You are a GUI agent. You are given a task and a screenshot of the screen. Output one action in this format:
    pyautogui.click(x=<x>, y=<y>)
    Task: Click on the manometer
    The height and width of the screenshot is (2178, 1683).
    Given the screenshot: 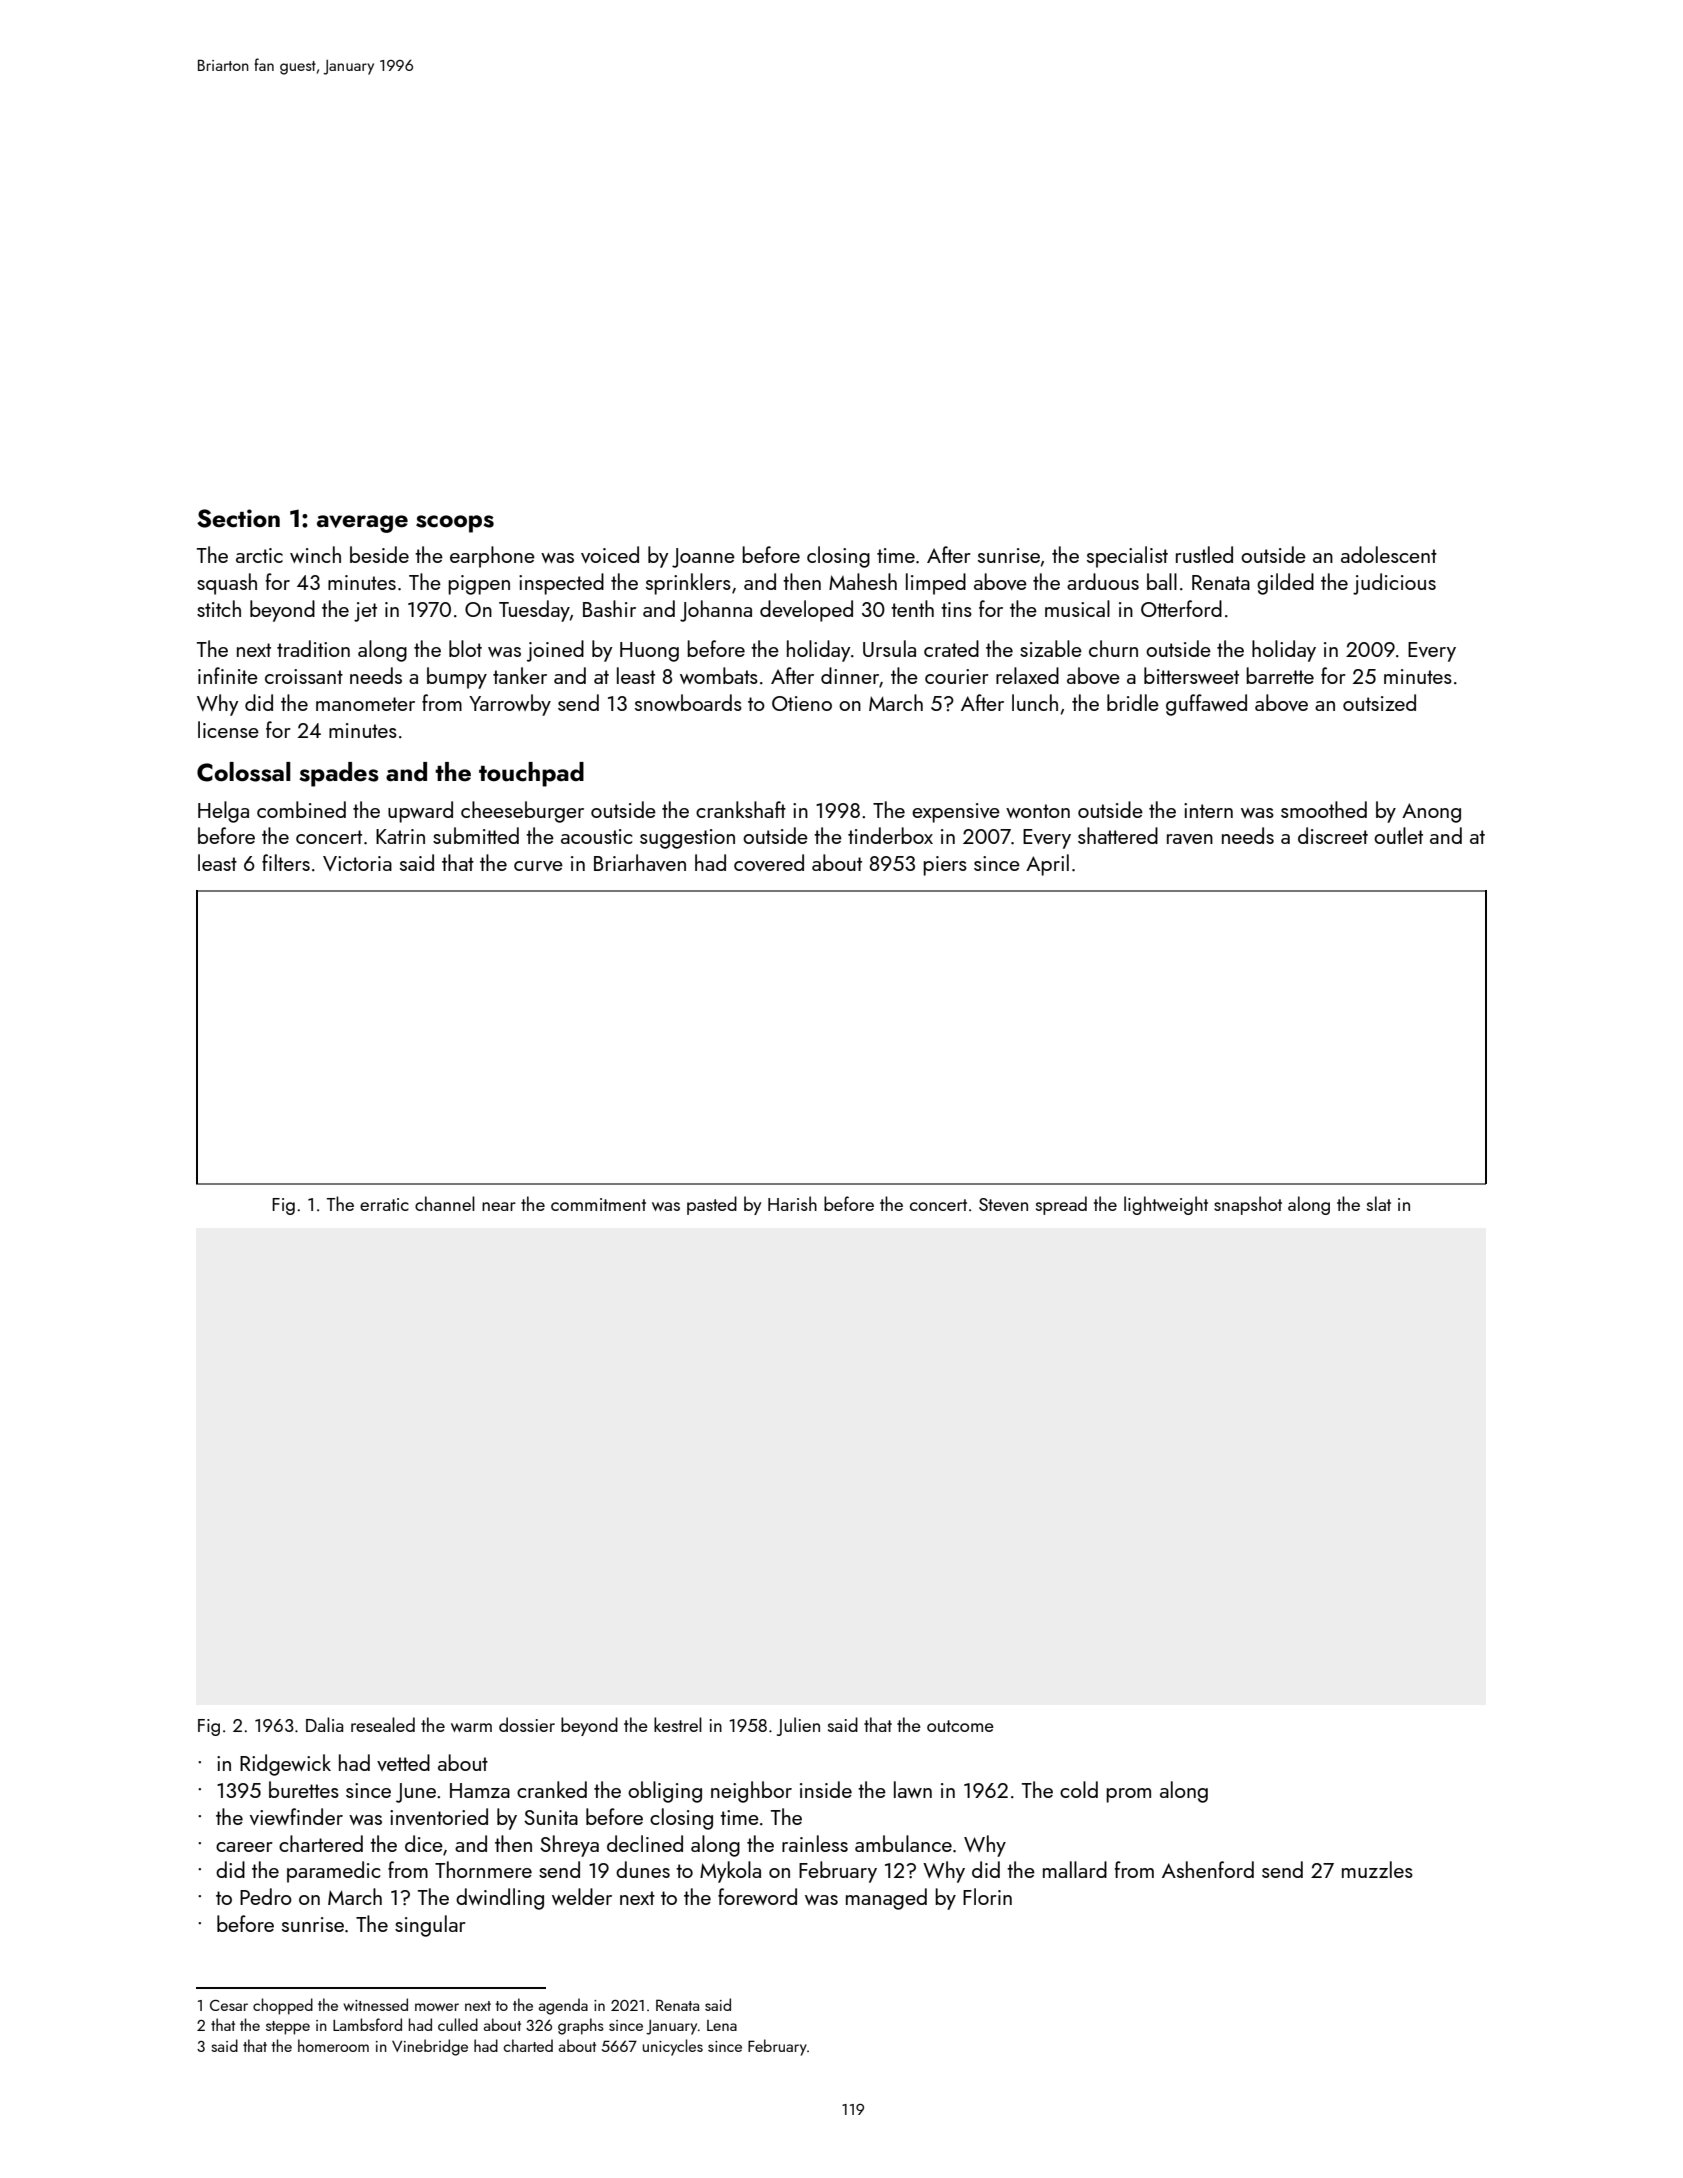 What is the action you would take?
    pyautogui.click(x=365, y=704)
